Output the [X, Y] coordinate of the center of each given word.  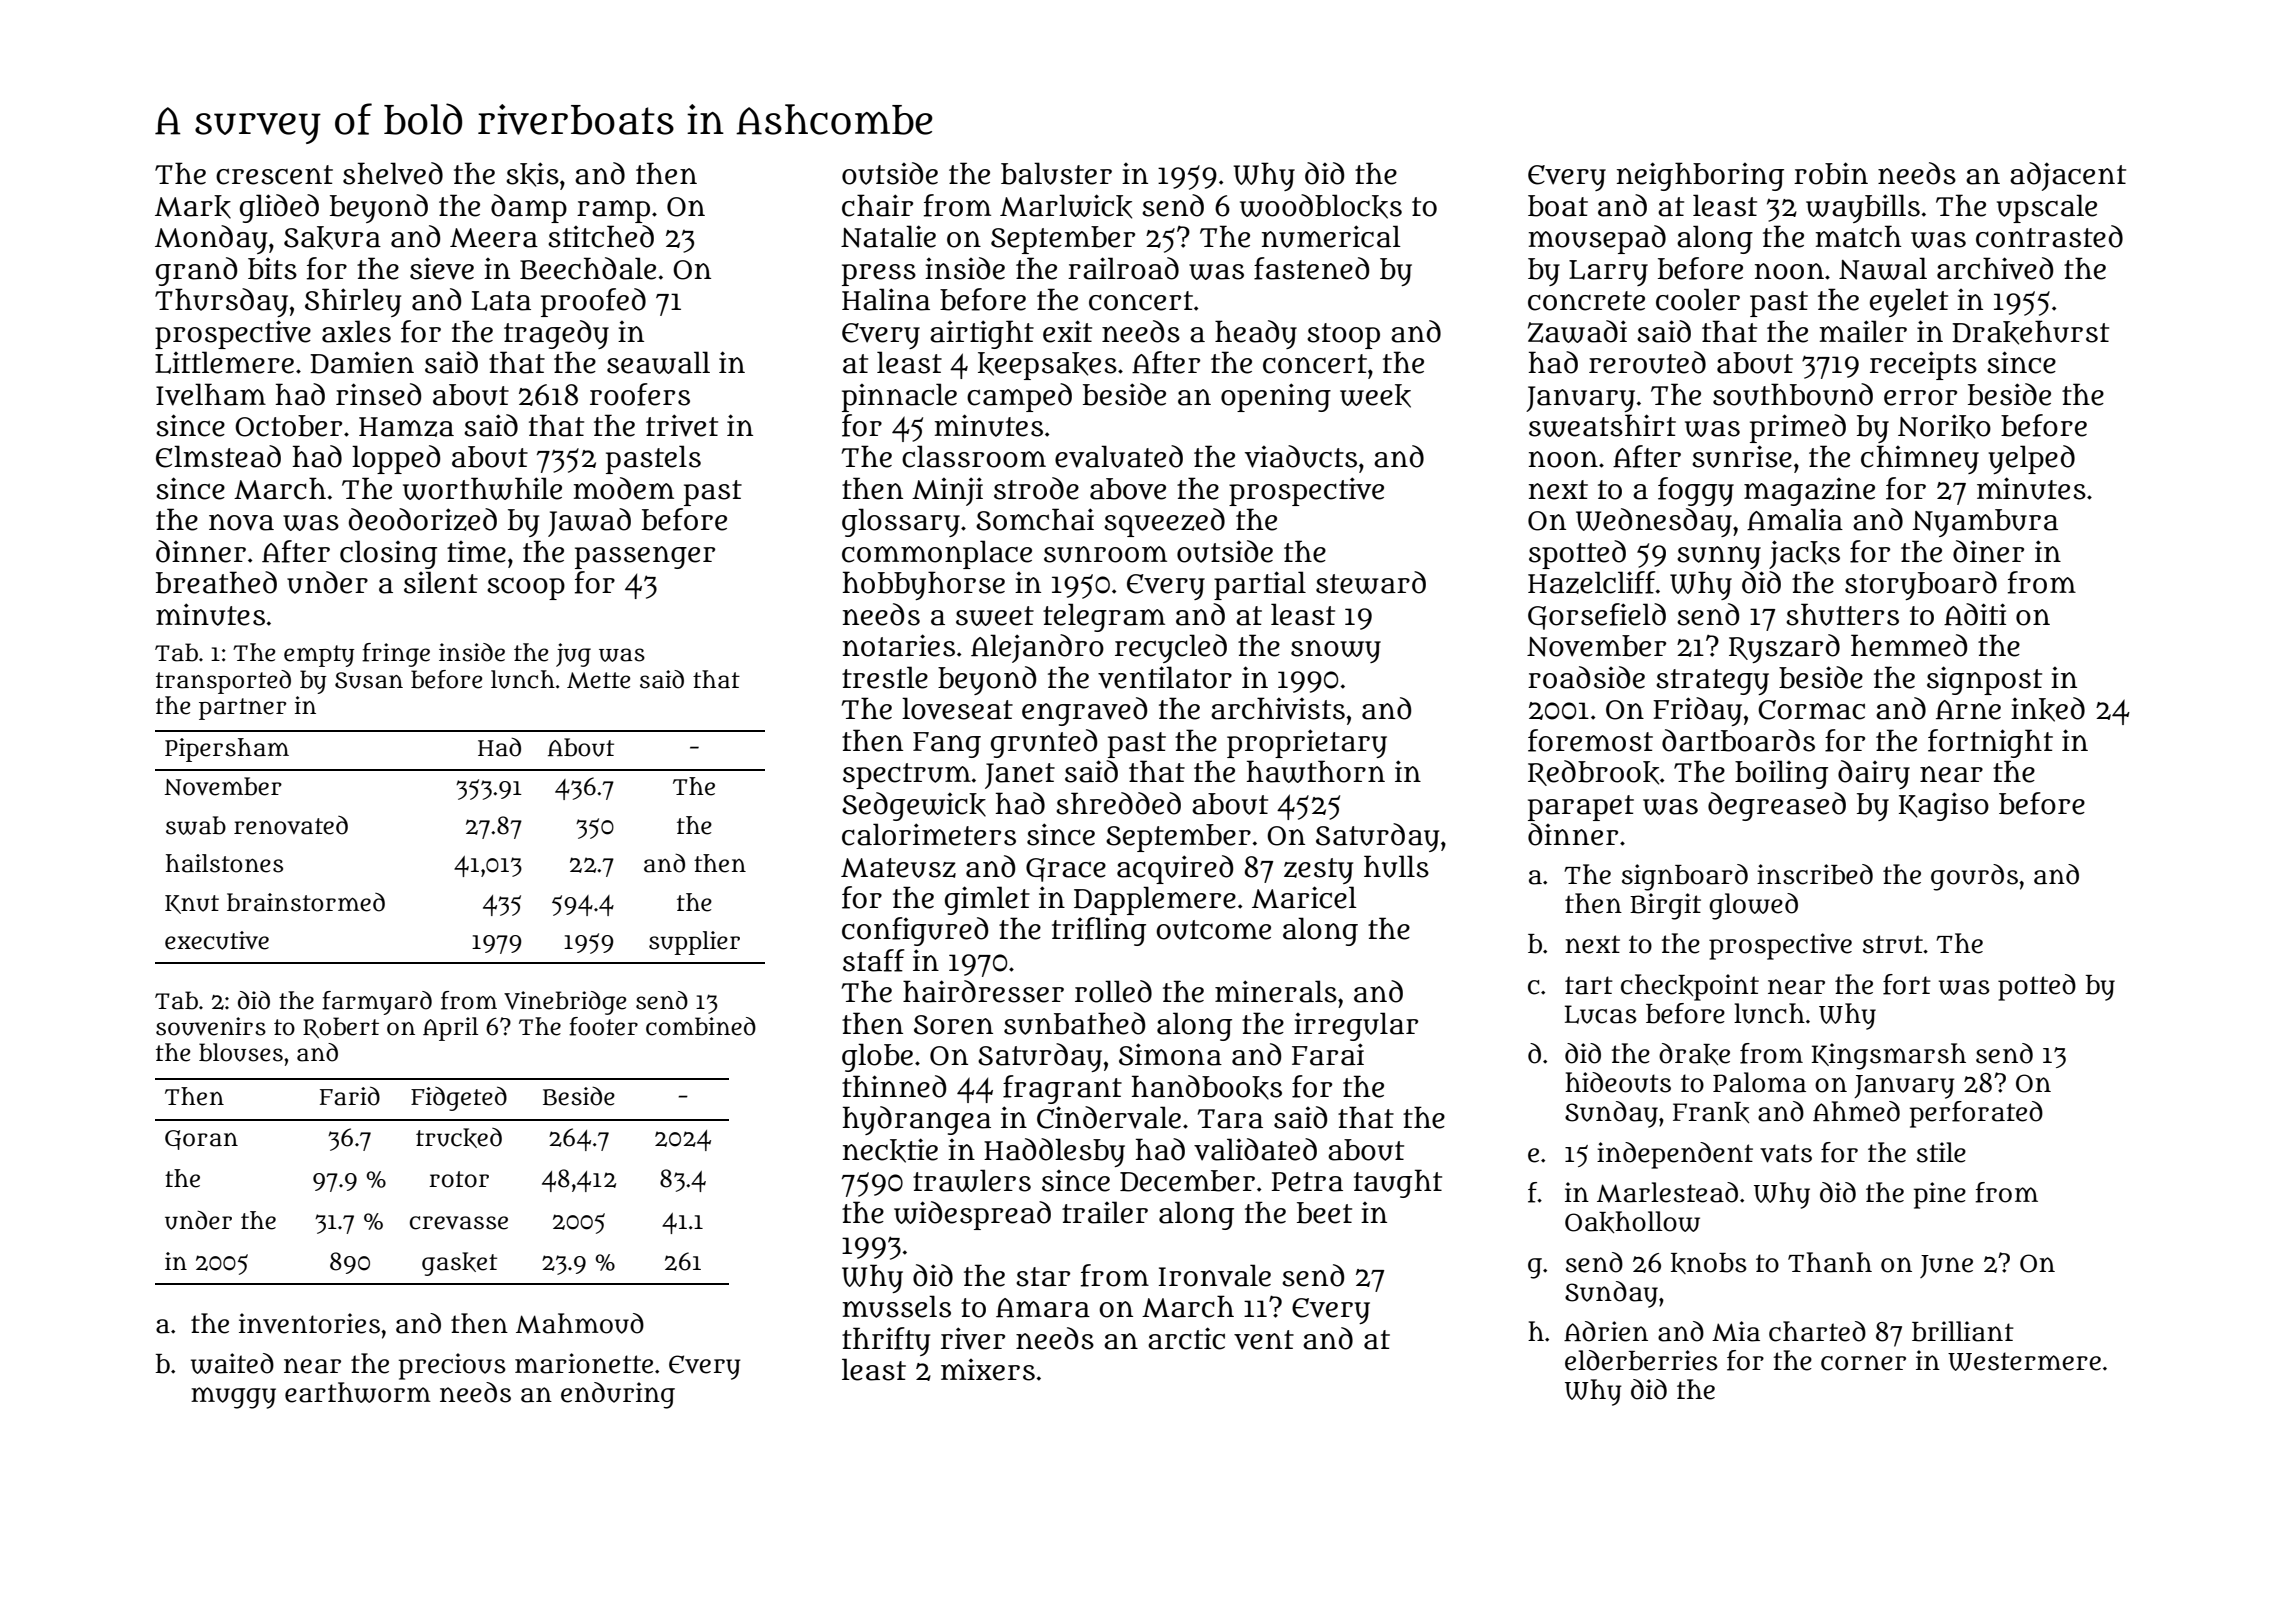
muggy [233, 1398]
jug [573, 655]
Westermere [2024, 1361]
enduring [618, 1395]
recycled [1171, 648]
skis [532, 174]
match [1858, 236]
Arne [1968, 710]
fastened [1311, 268]
